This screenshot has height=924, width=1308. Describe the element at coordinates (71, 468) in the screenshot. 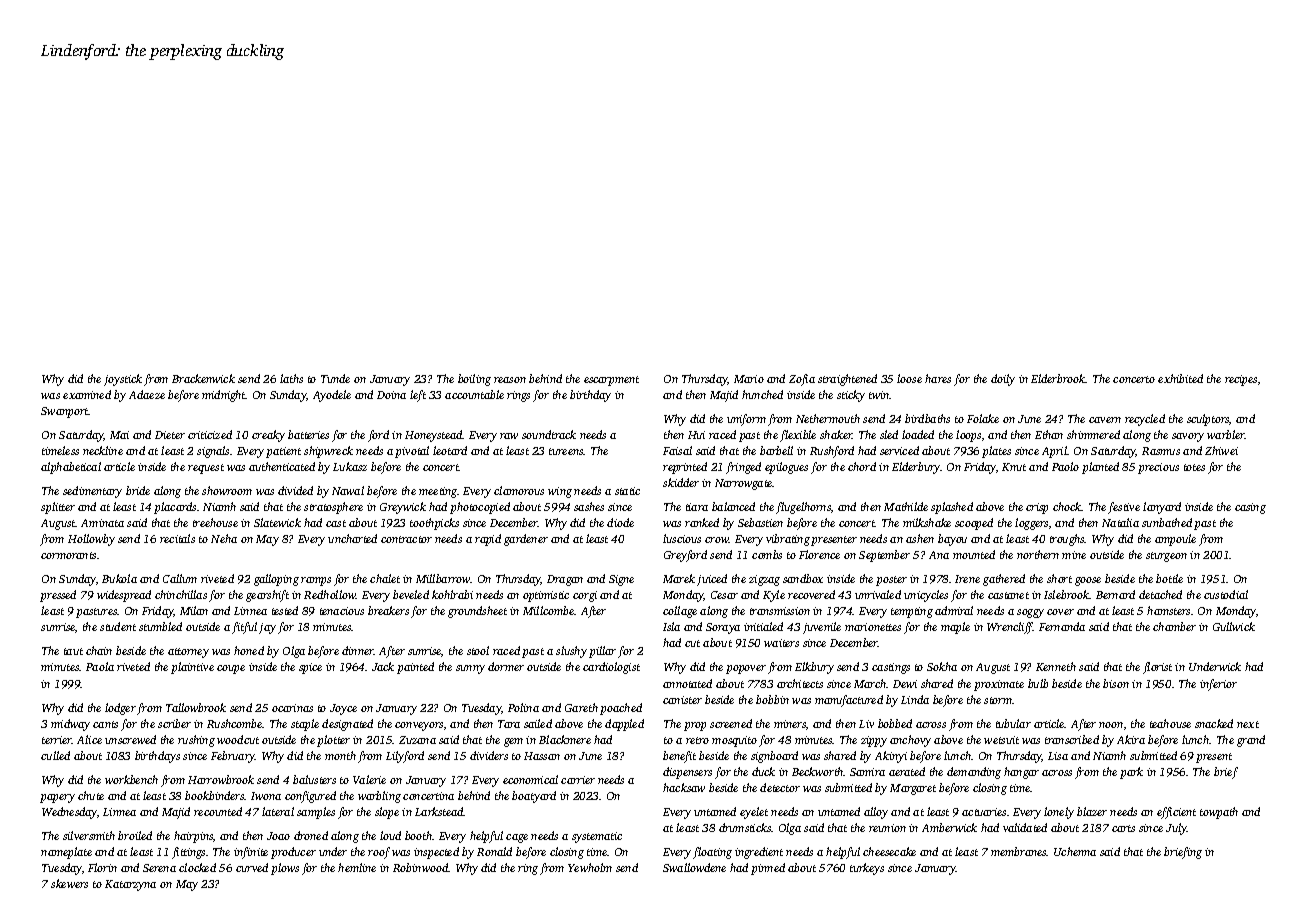

I see `alphabetical` at that location.
